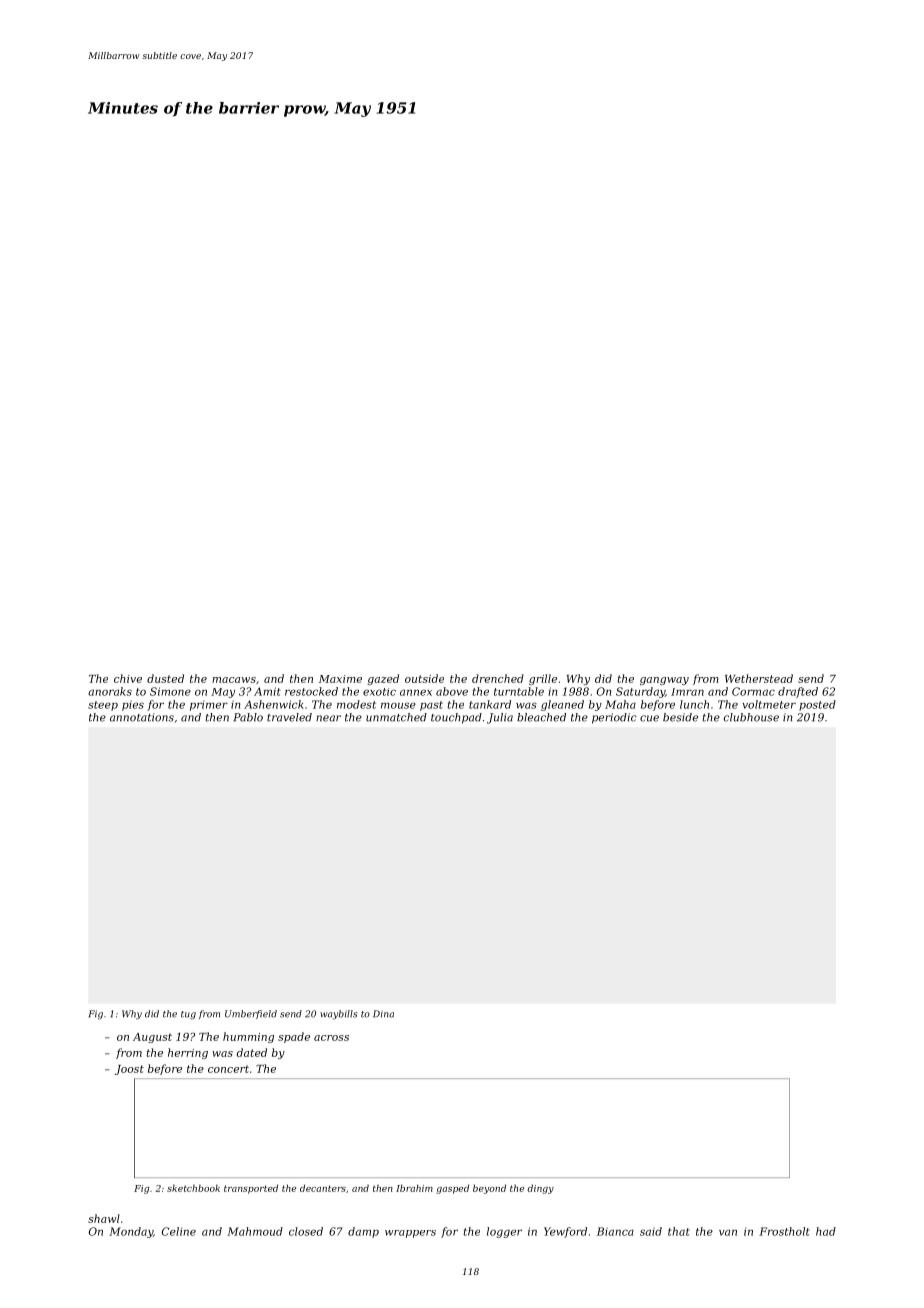  I want to click on bleached, so click(541, 717).
